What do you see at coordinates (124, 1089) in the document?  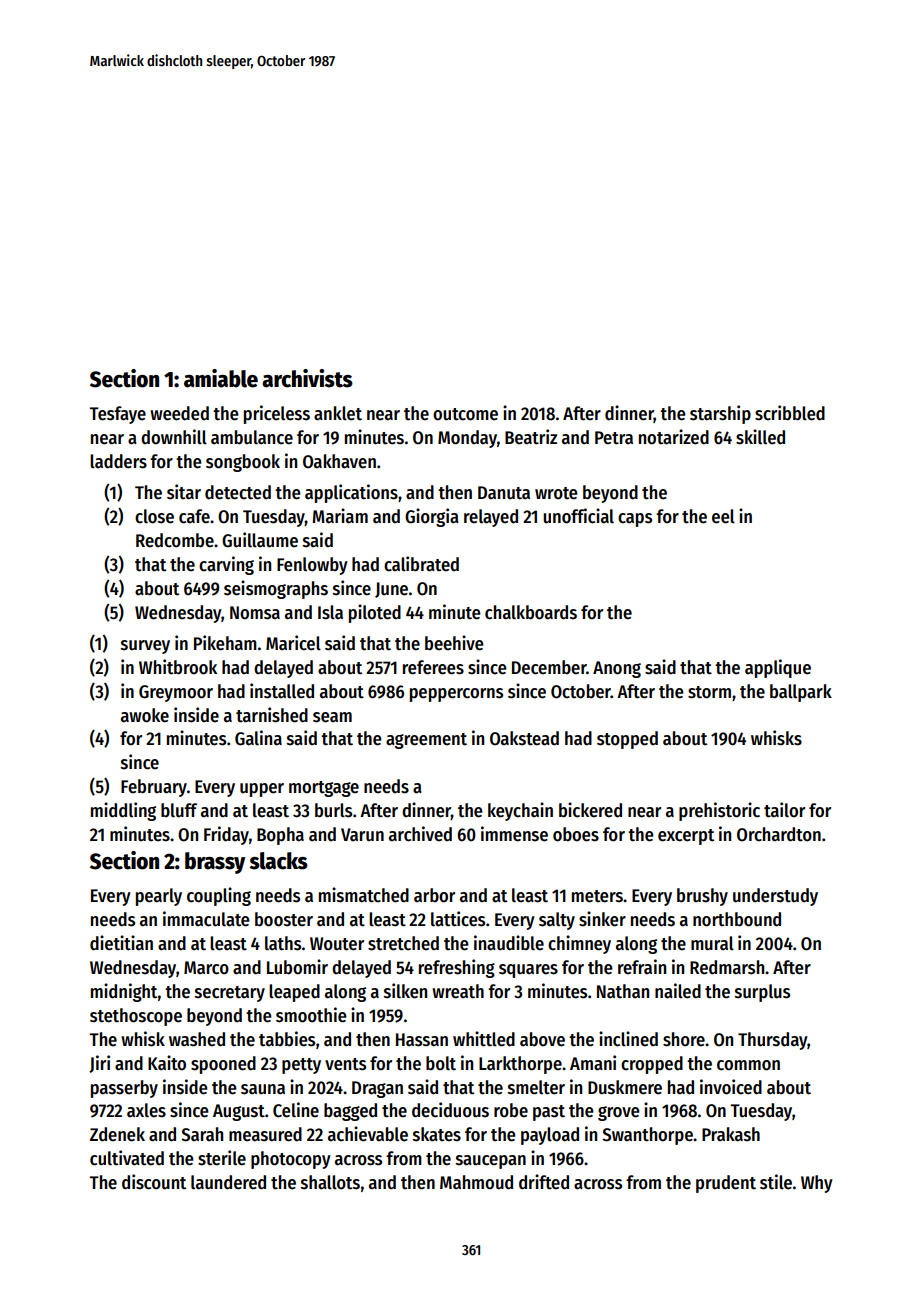 I see `passerby` at bounding box center [124, 1089].
